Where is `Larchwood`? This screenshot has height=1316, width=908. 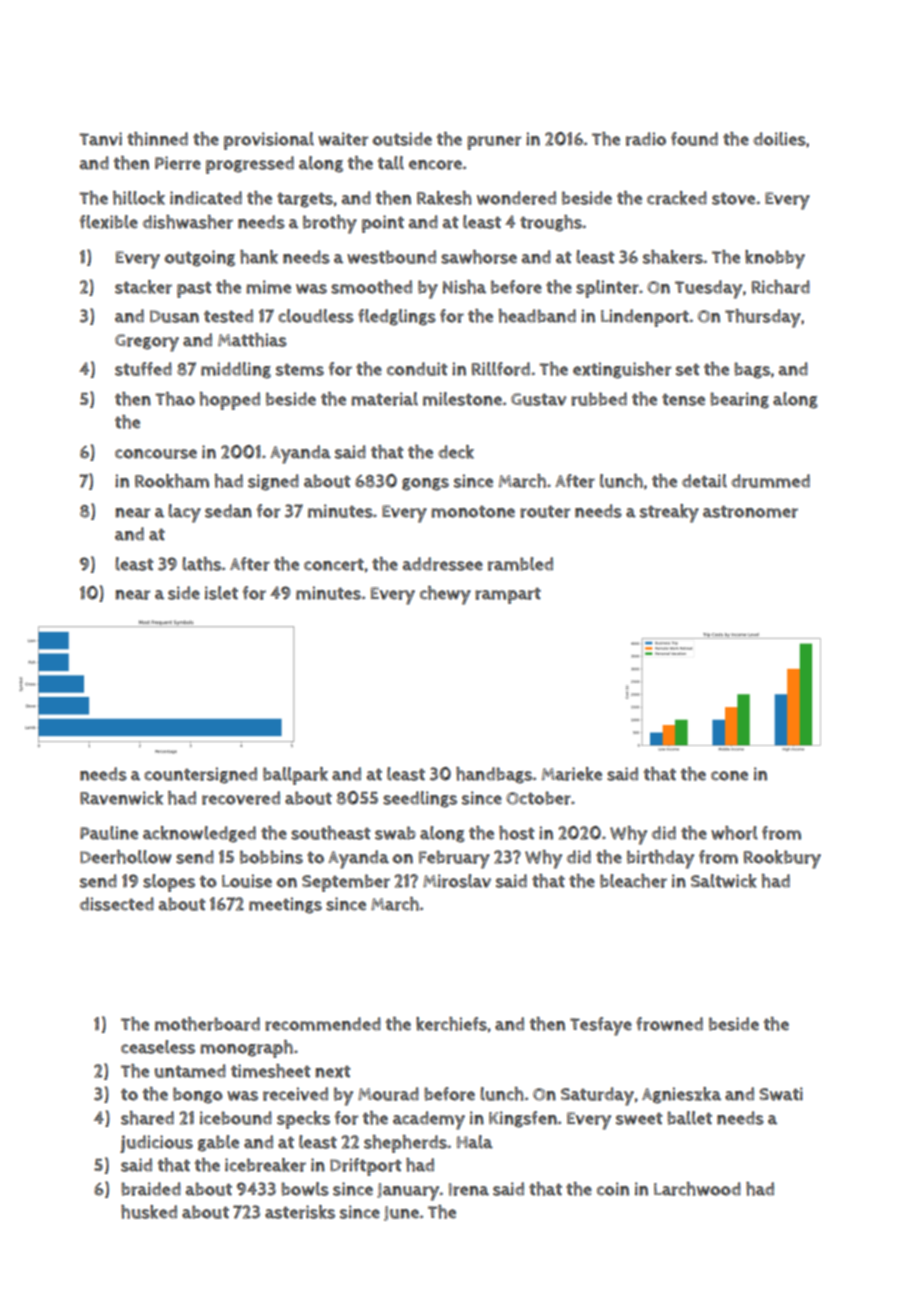 Larchwood is located at coordinates (697, 1189).
